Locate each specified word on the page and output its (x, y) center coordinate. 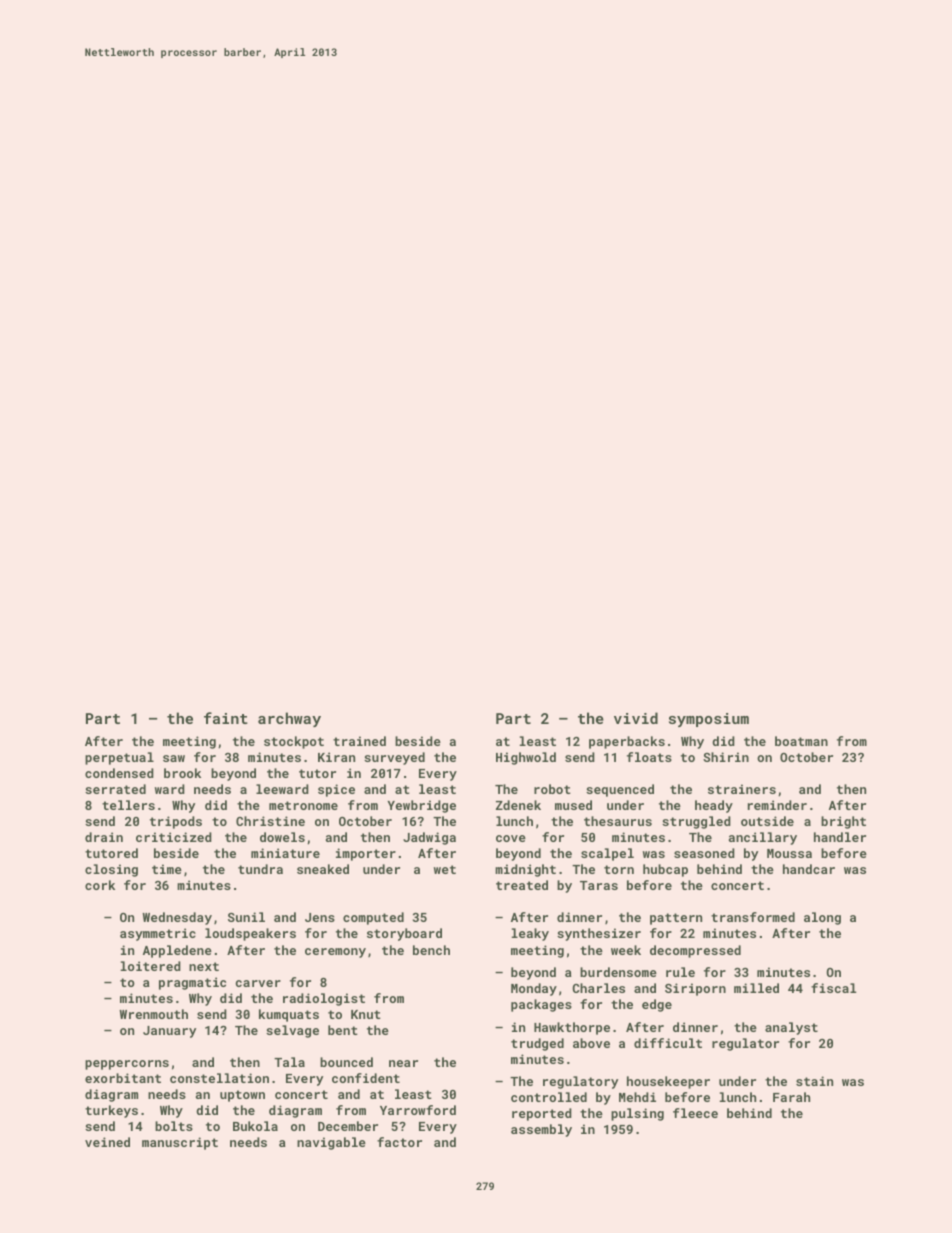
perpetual (119, 758)
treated (522, 885)
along (822, 918)
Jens (320, 917)
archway (289, 719)
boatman (801, 741)
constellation (219, 1078)
